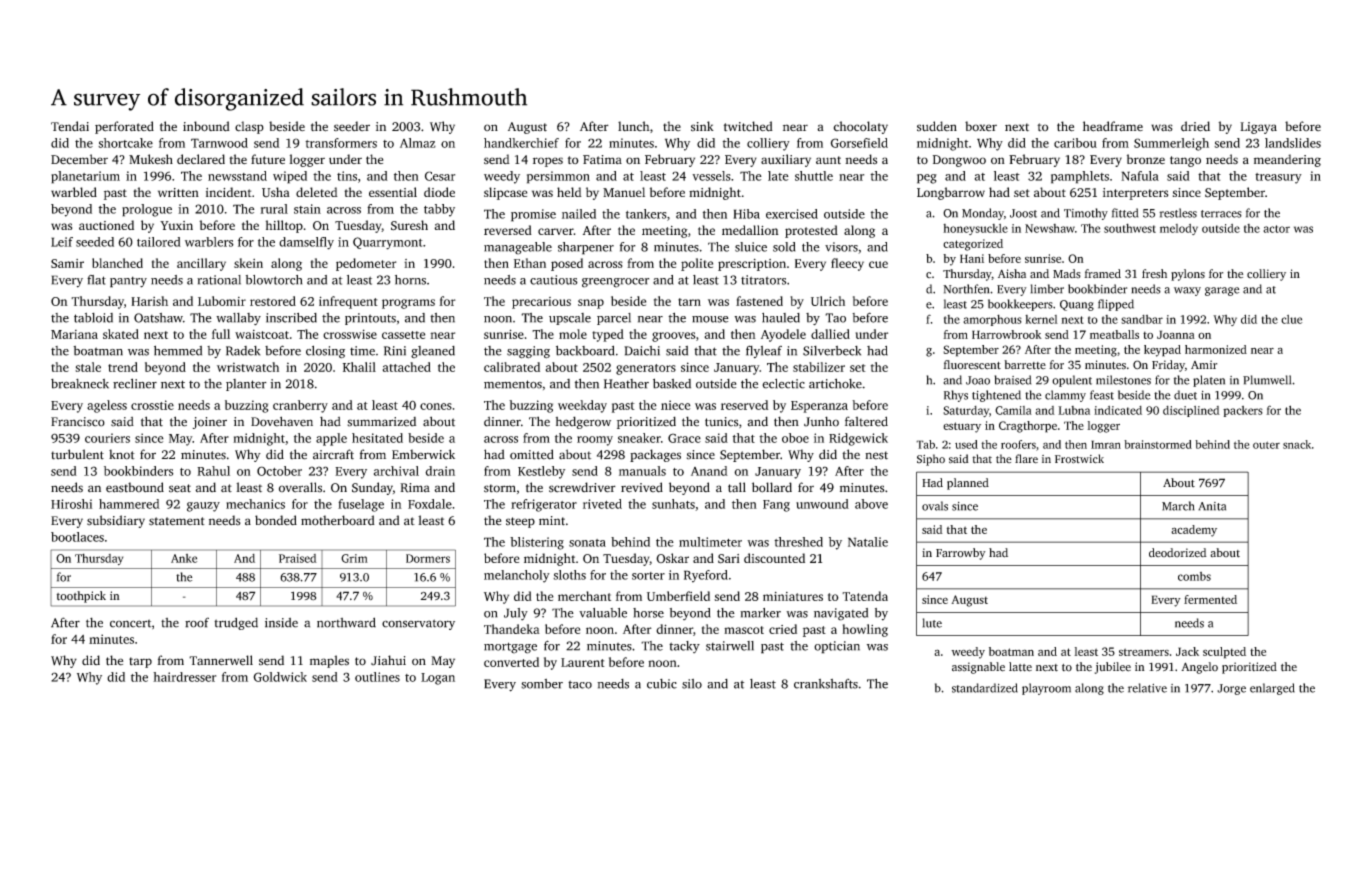 Image resolution: width=1372 pixels, height=887 pixels. I want to click on twitched, so click(748, 126).
